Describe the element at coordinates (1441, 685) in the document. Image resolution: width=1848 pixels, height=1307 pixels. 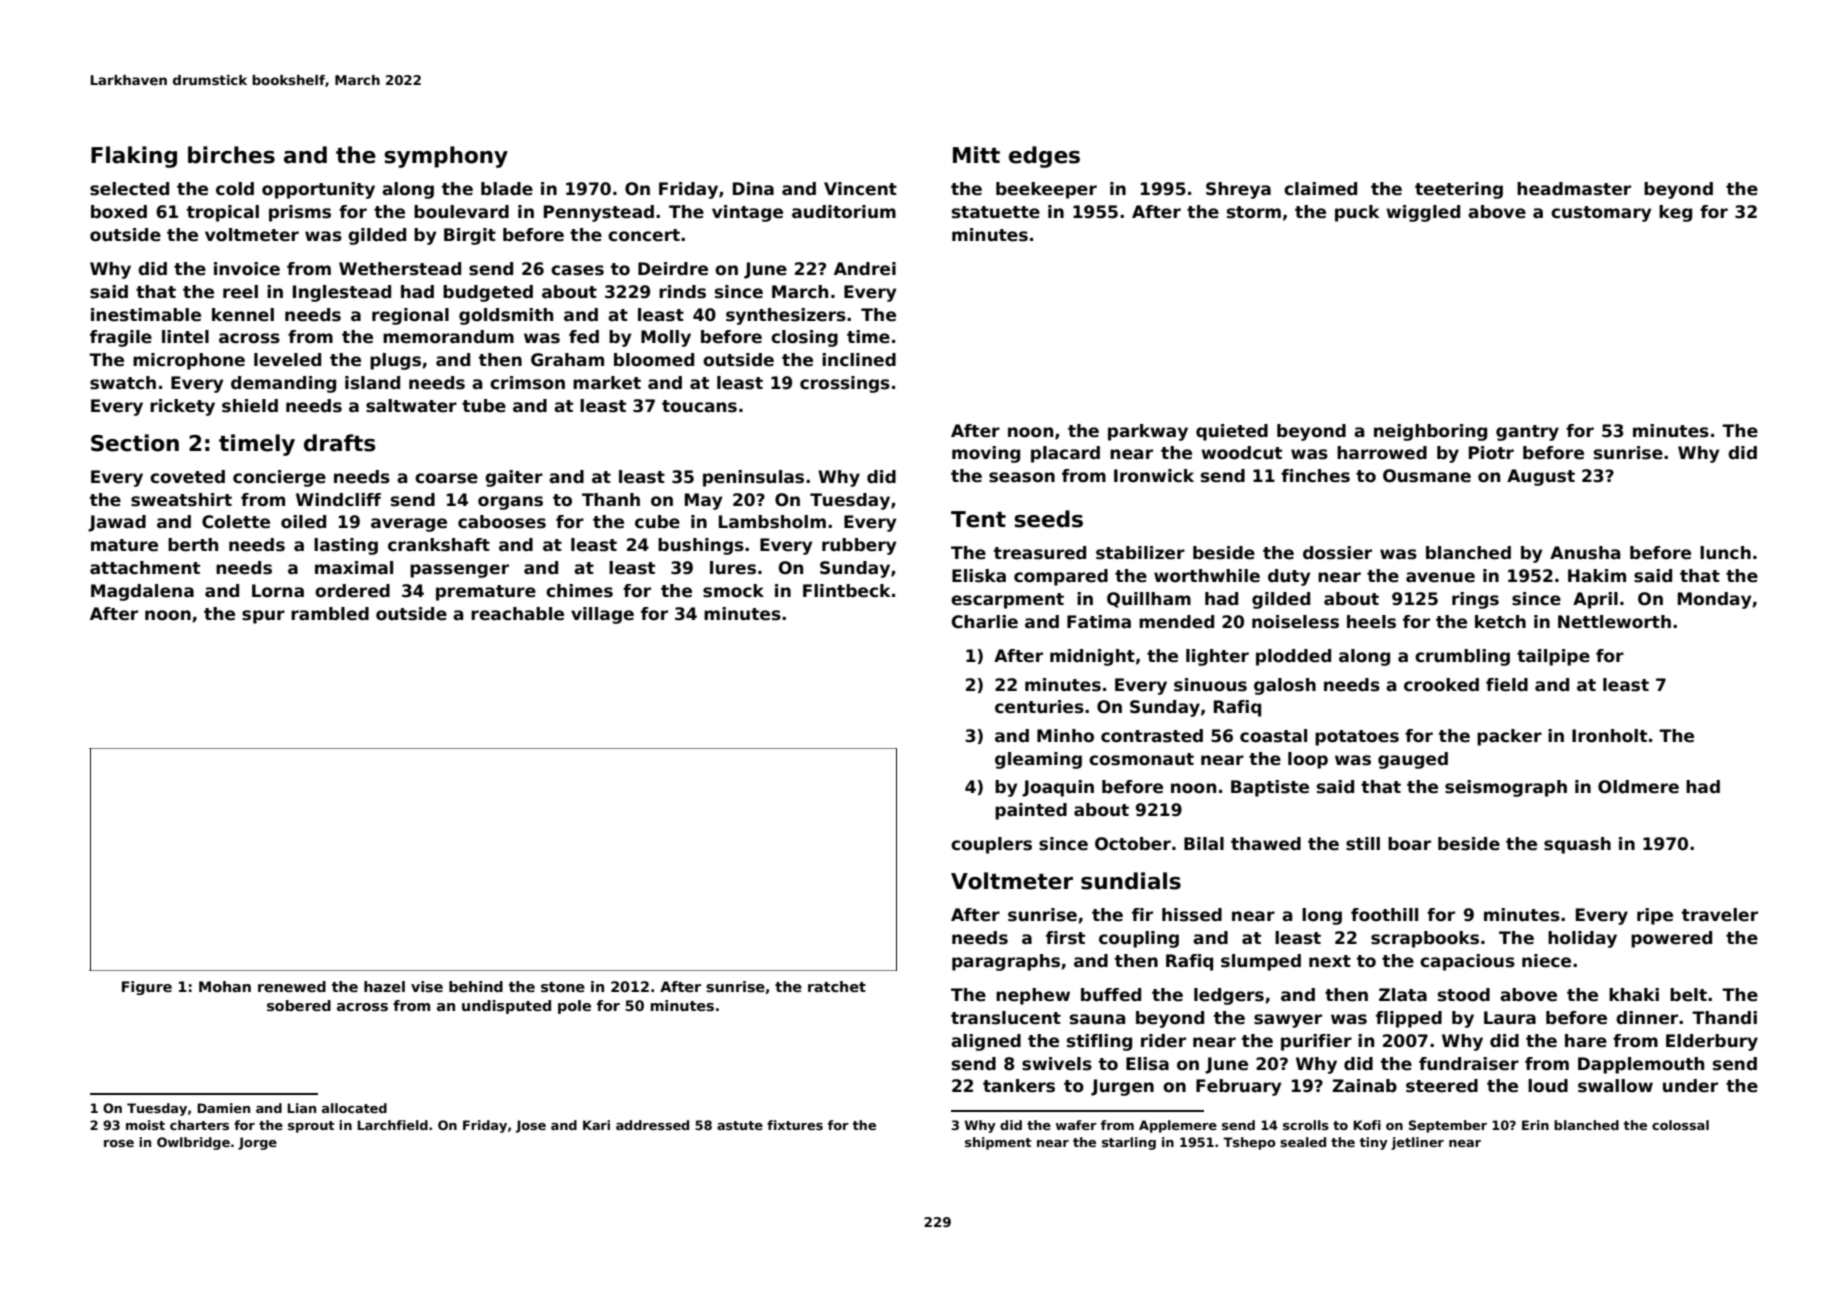
I see `crooked` at that location.
